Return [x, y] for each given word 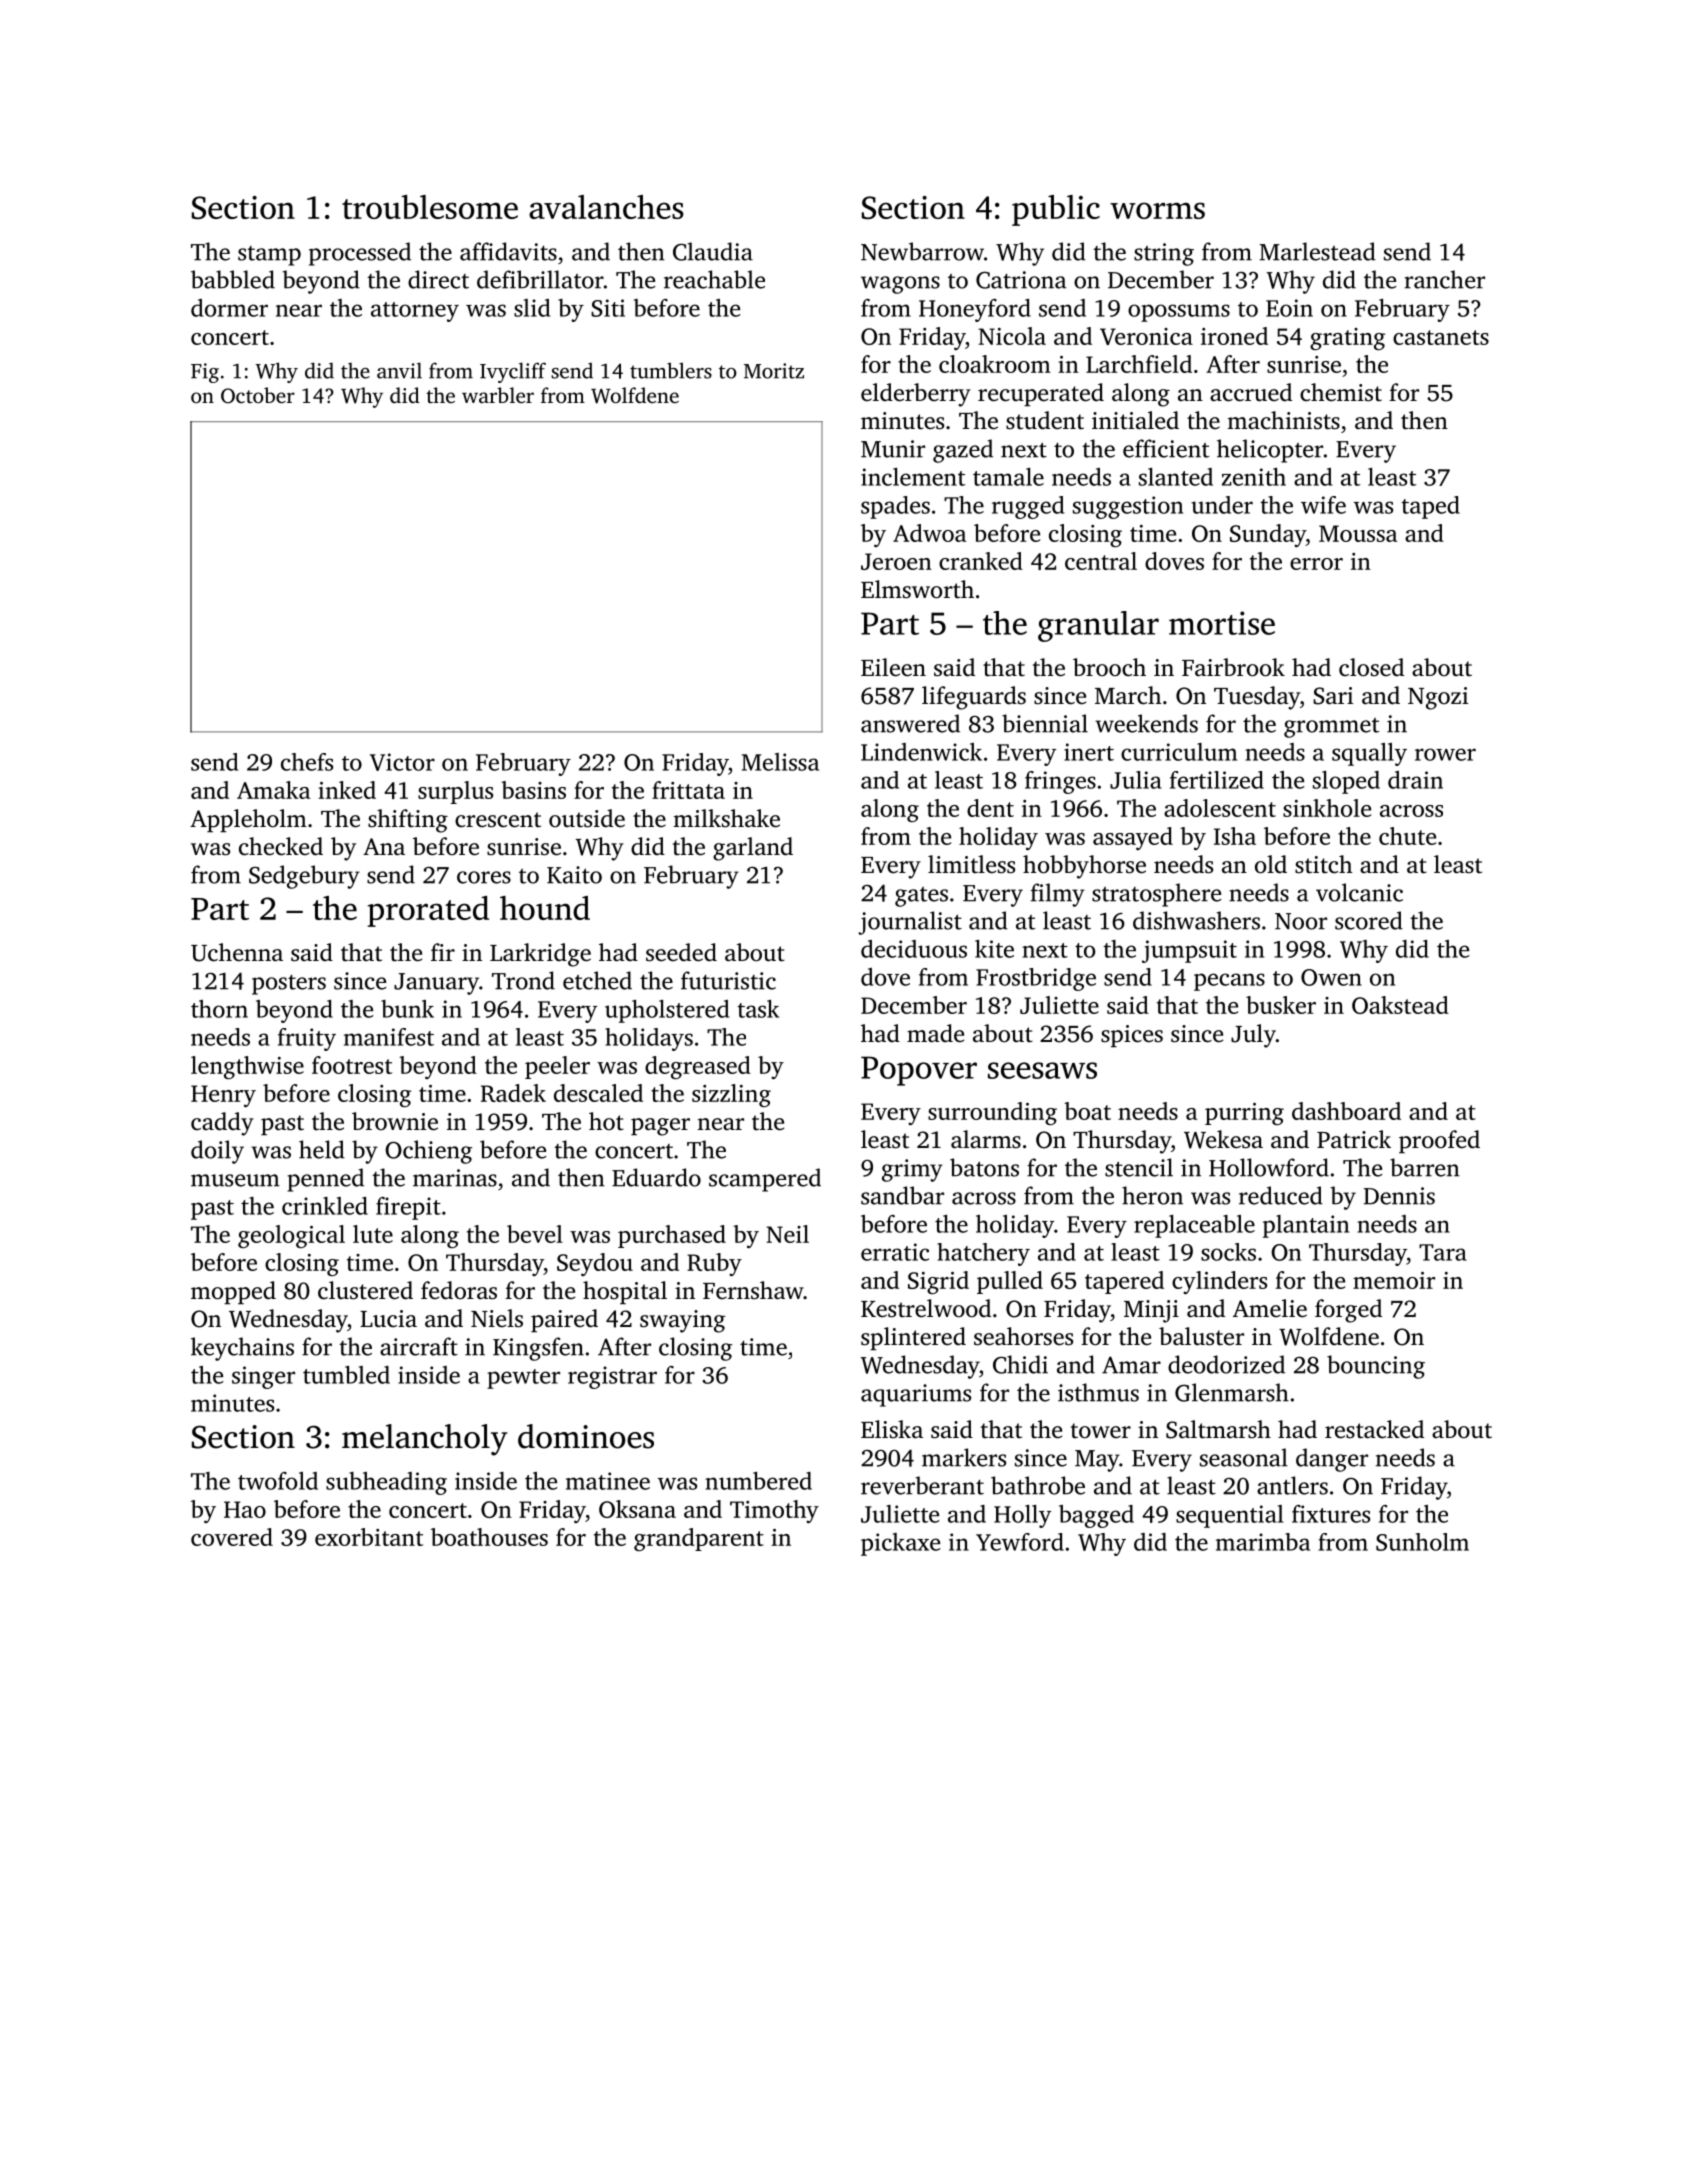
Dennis [1399, 1196]
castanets [1441, 337]
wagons [900, 285]
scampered [765, 1180]
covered [232, 1537]
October [258, 395]
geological [291, 1236]
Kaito [574, 875]
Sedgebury [304, 877]
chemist [1341, 392]
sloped [1346, 782]
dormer [229, 308]
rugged [1028, 507]
